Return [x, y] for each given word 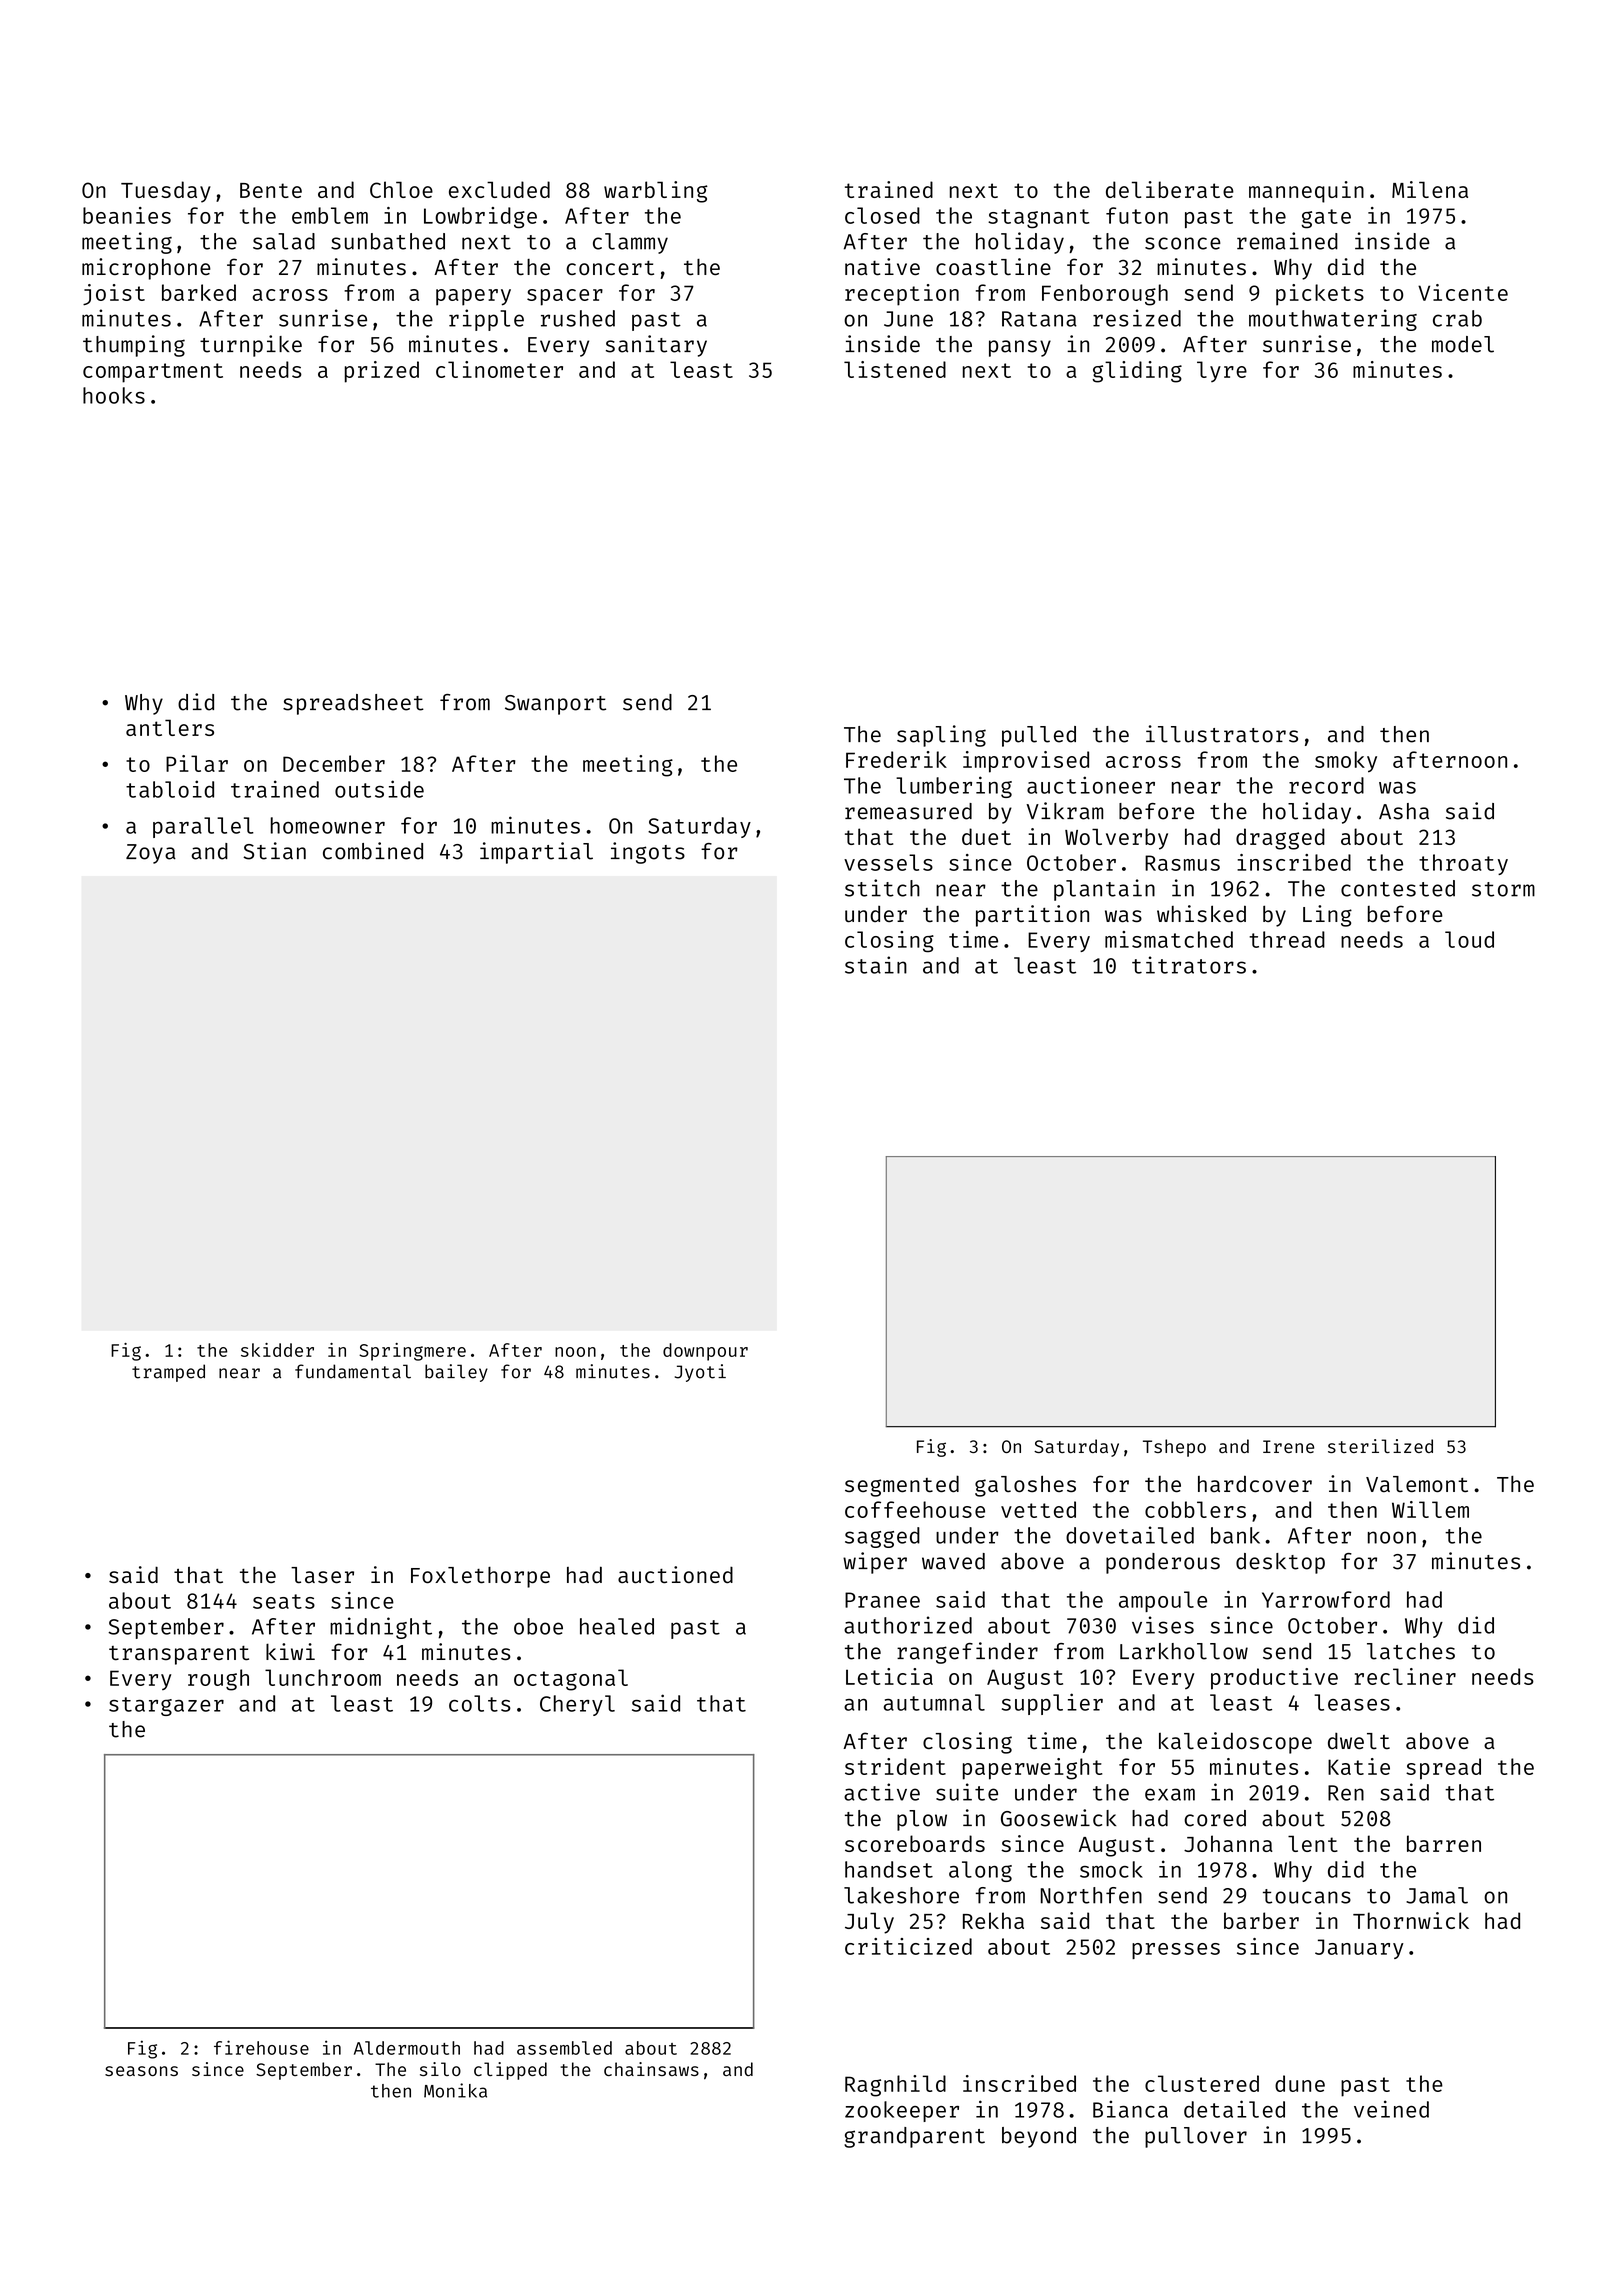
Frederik [896, 759]
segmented [902, 1486]
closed [882, 215]
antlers [170, 727]
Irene [1288, 1446]
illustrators [1222, 734]
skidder [277, 1350]
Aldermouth [407, 2048]
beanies [127, 215]
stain [876, 965]
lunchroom [323, 1677]
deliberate [1170, 189]
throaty [1463, 864]
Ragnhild [895, 2086]
